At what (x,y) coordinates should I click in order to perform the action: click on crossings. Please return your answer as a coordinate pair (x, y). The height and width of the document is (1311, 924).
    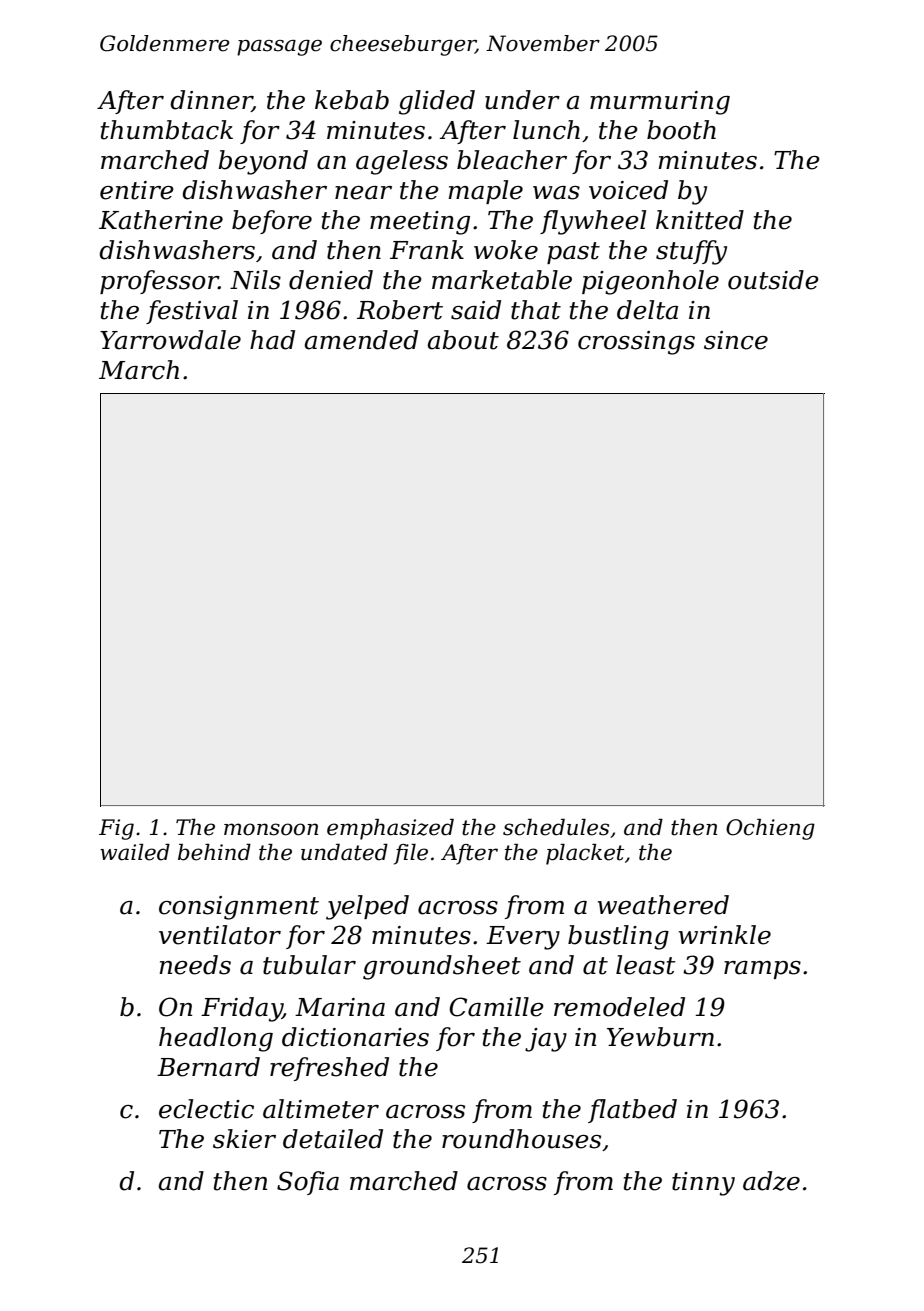
    Looking at the image, I should click on (636, 343).
